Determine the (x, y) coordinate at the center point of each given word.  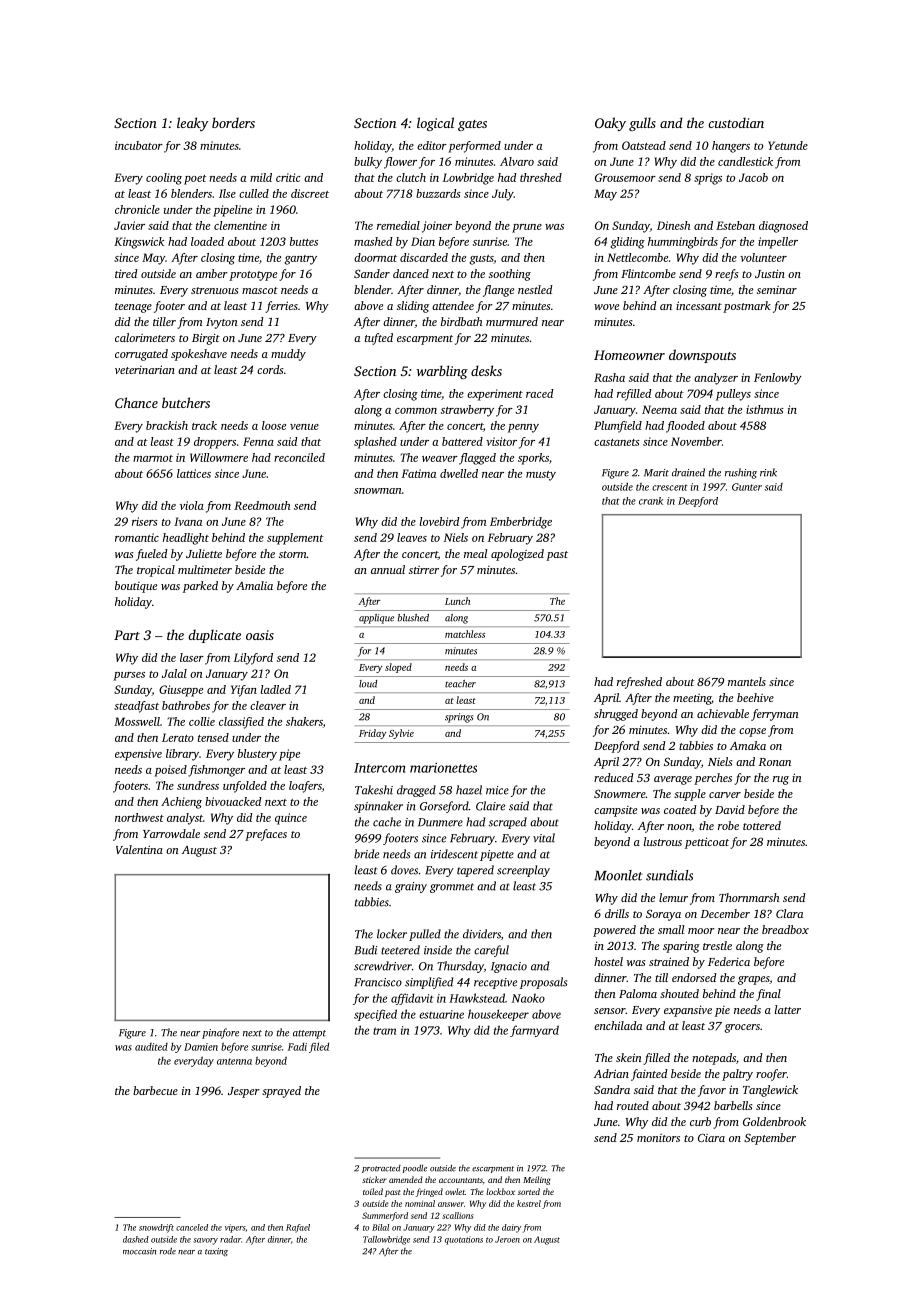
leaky (192, 124)
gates (472, 125)
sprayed (281, 1092)
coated (680, 809)
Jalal (174, 673)
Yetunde (788, 145)
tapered (475, 871)
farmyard (534, 1031)
